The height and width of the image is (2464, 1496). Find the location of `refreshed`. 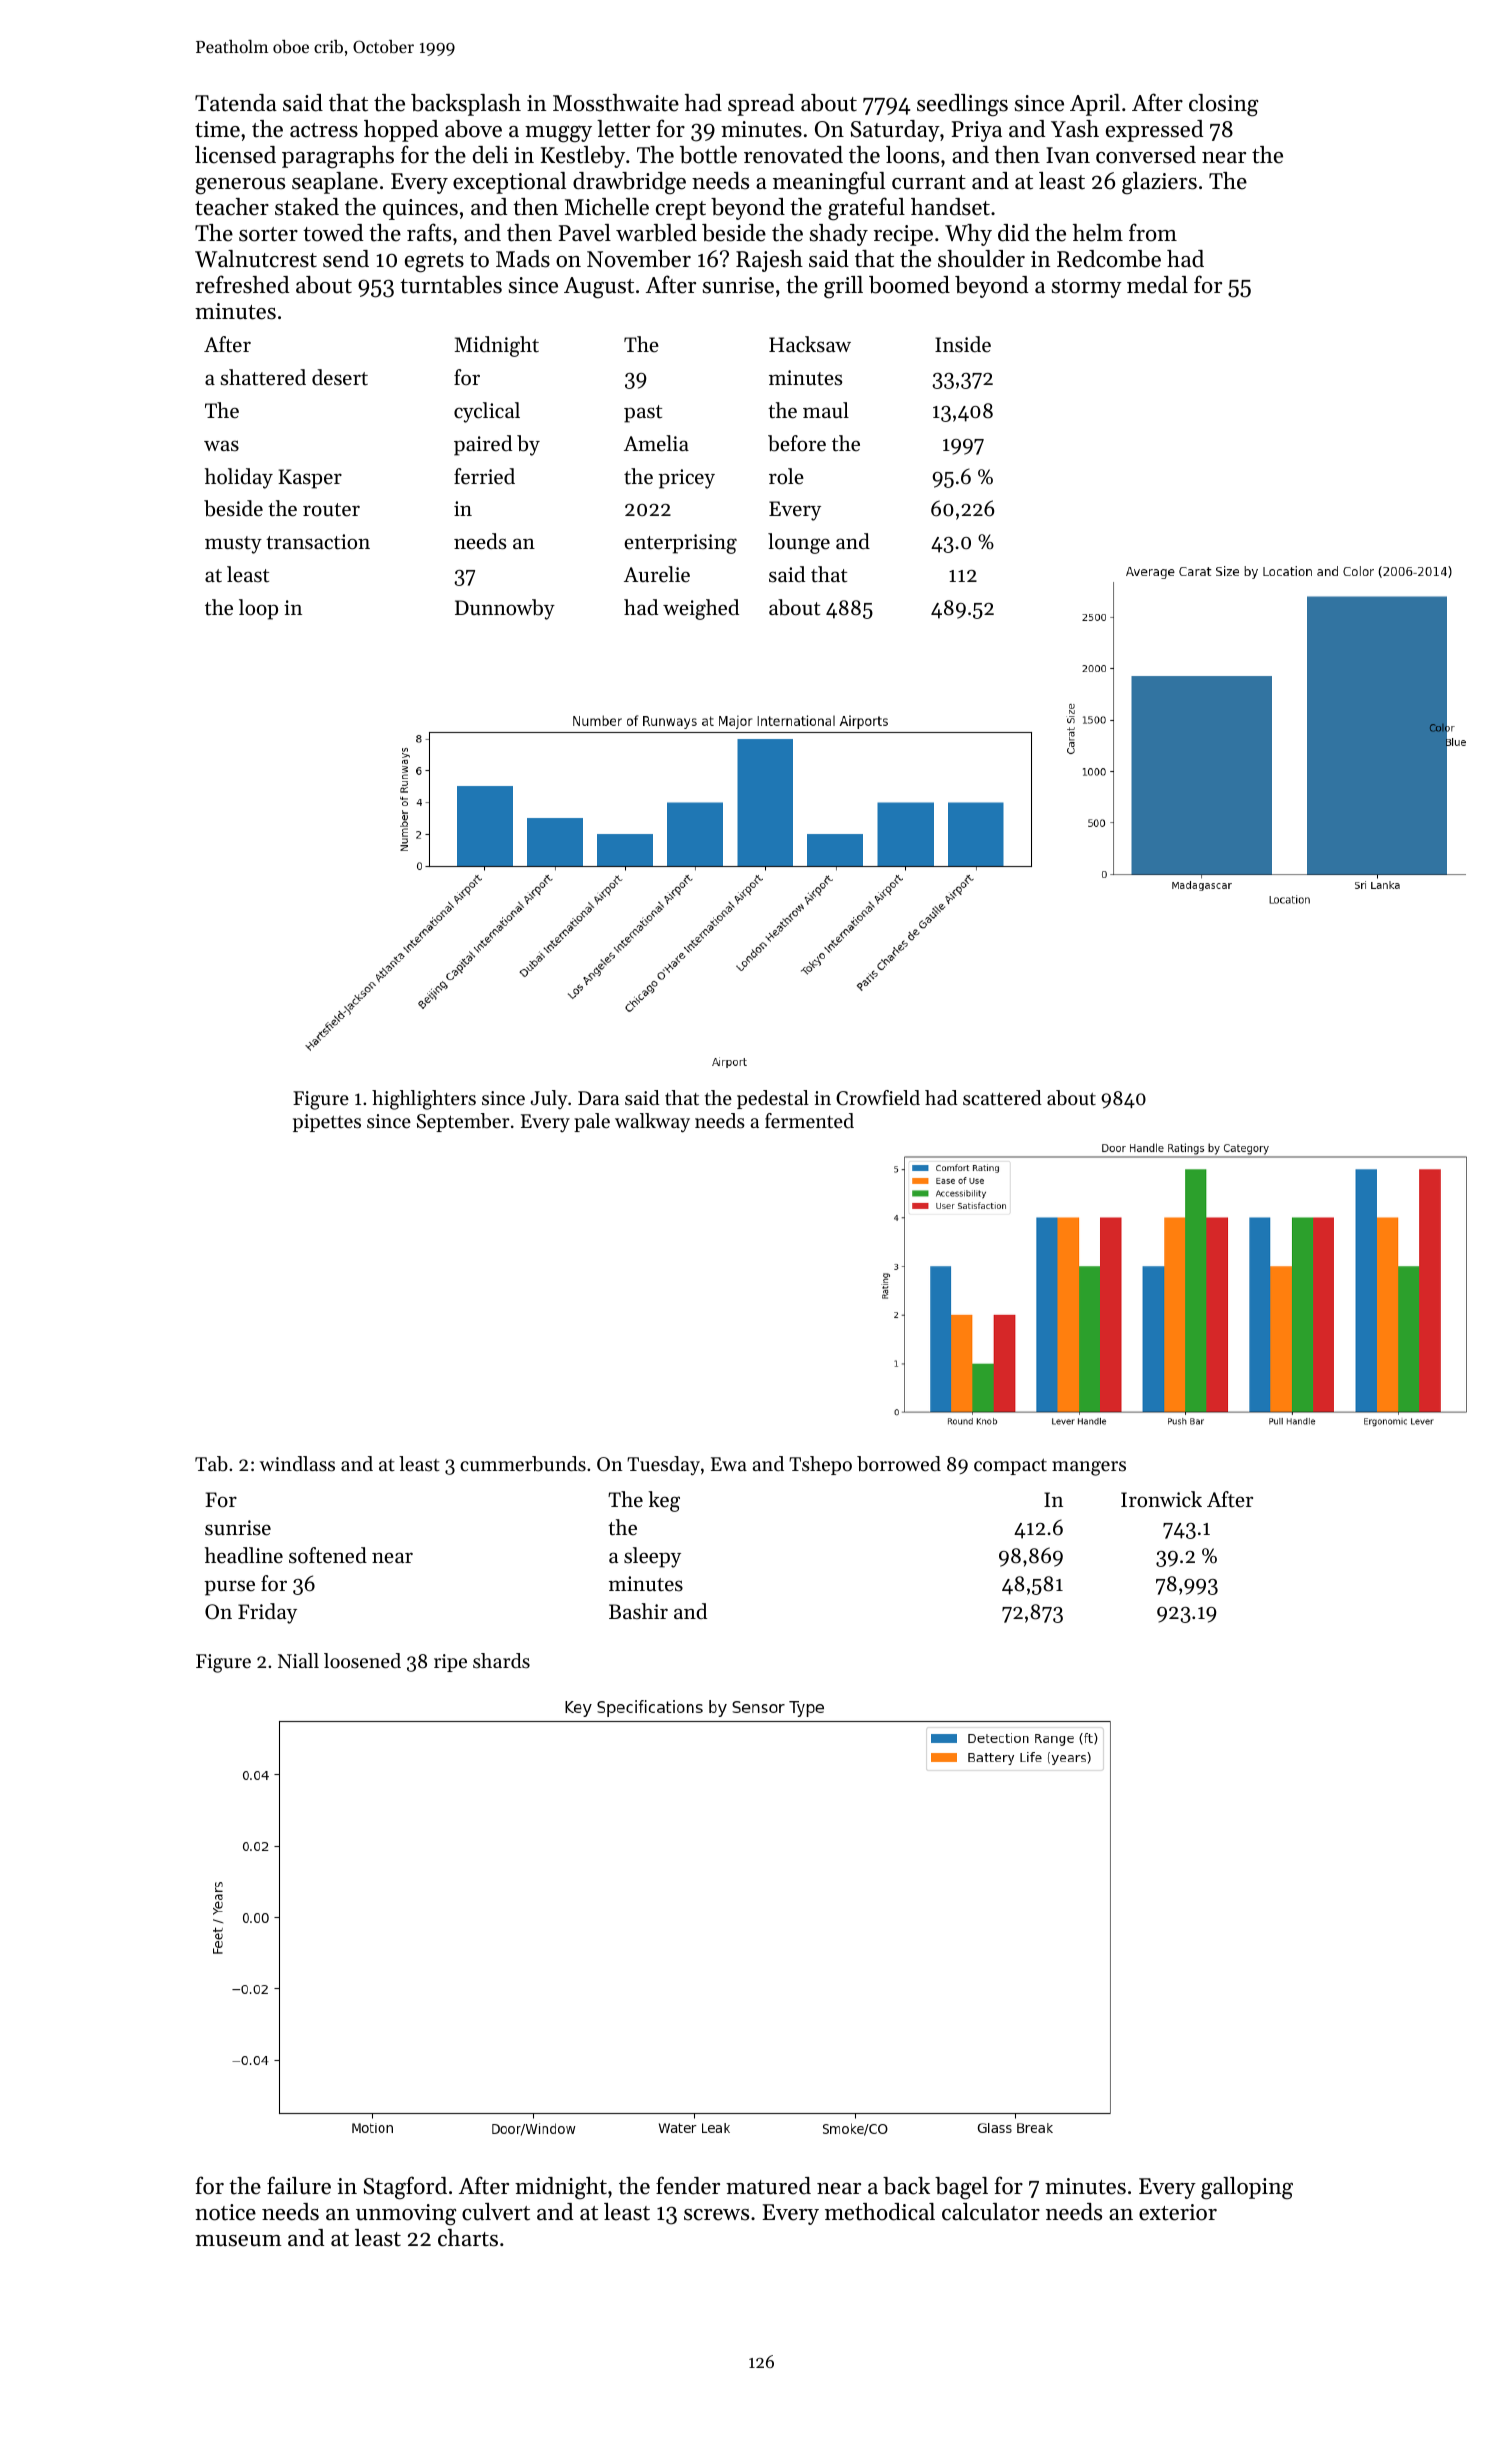

refreshed is located at coordinates (242, 284).
